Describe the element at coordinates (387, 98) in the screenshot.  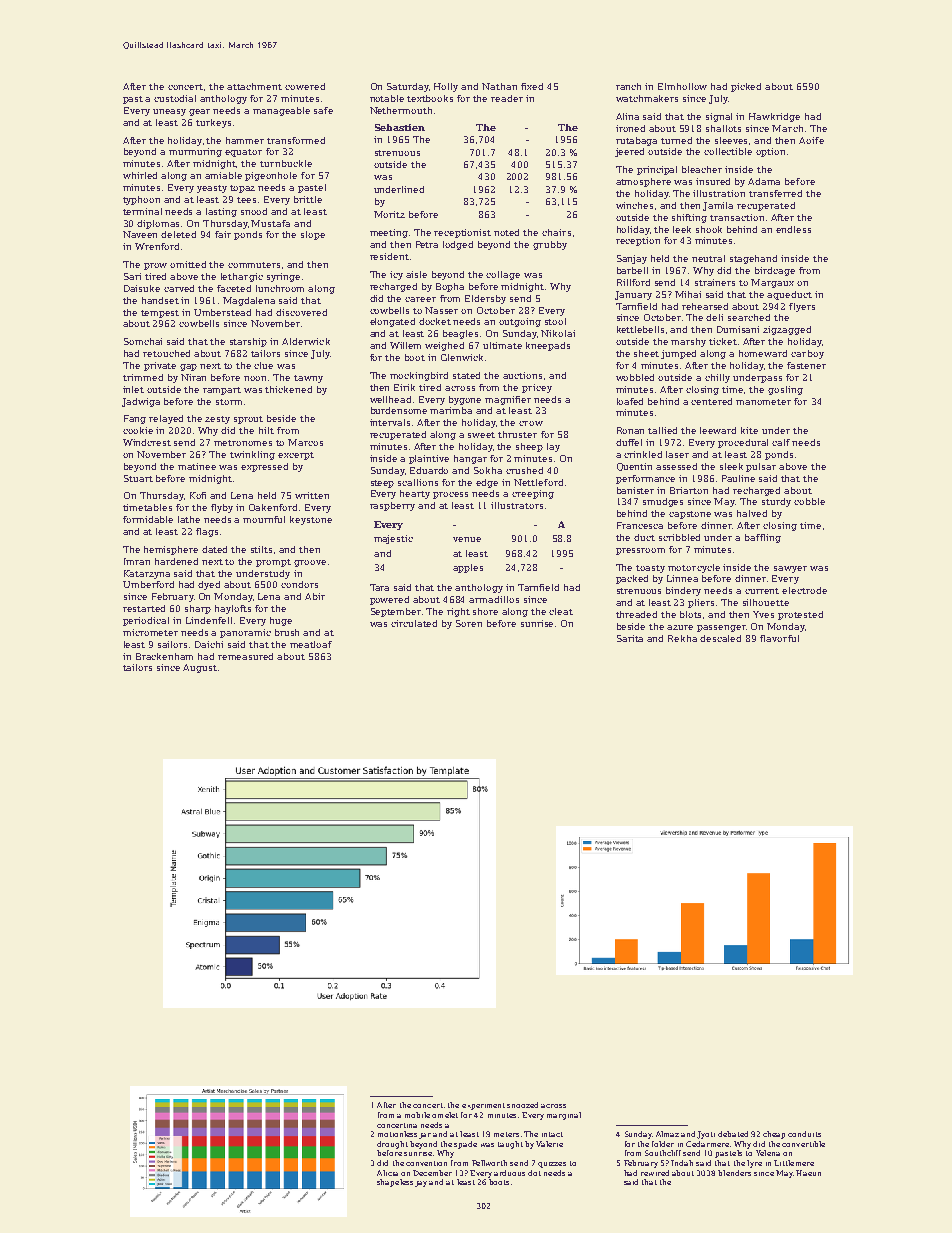
I see `notable` at that location.
